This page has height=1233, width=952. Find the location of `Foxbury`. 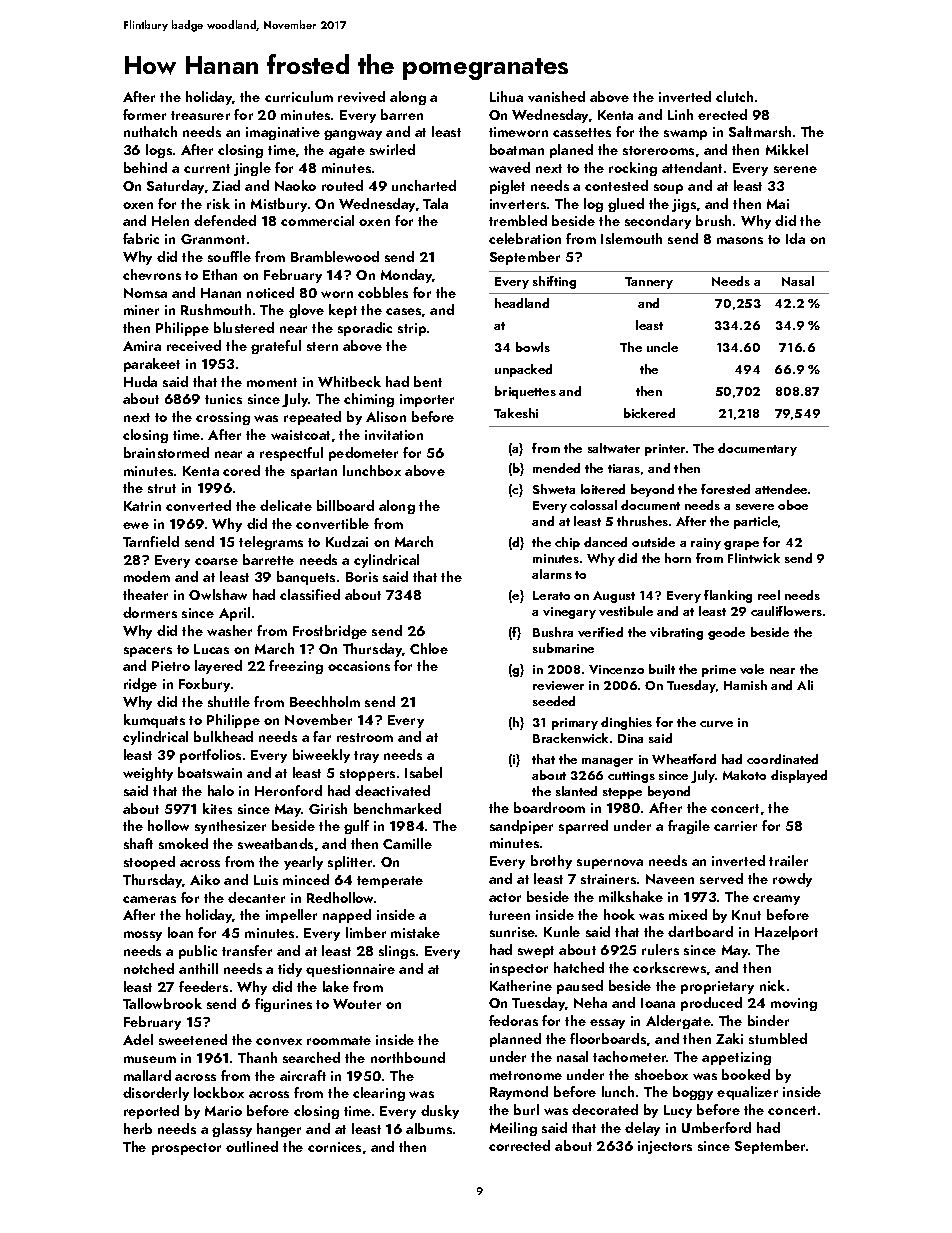

Foxbury is located at coordinates (204, 685).
